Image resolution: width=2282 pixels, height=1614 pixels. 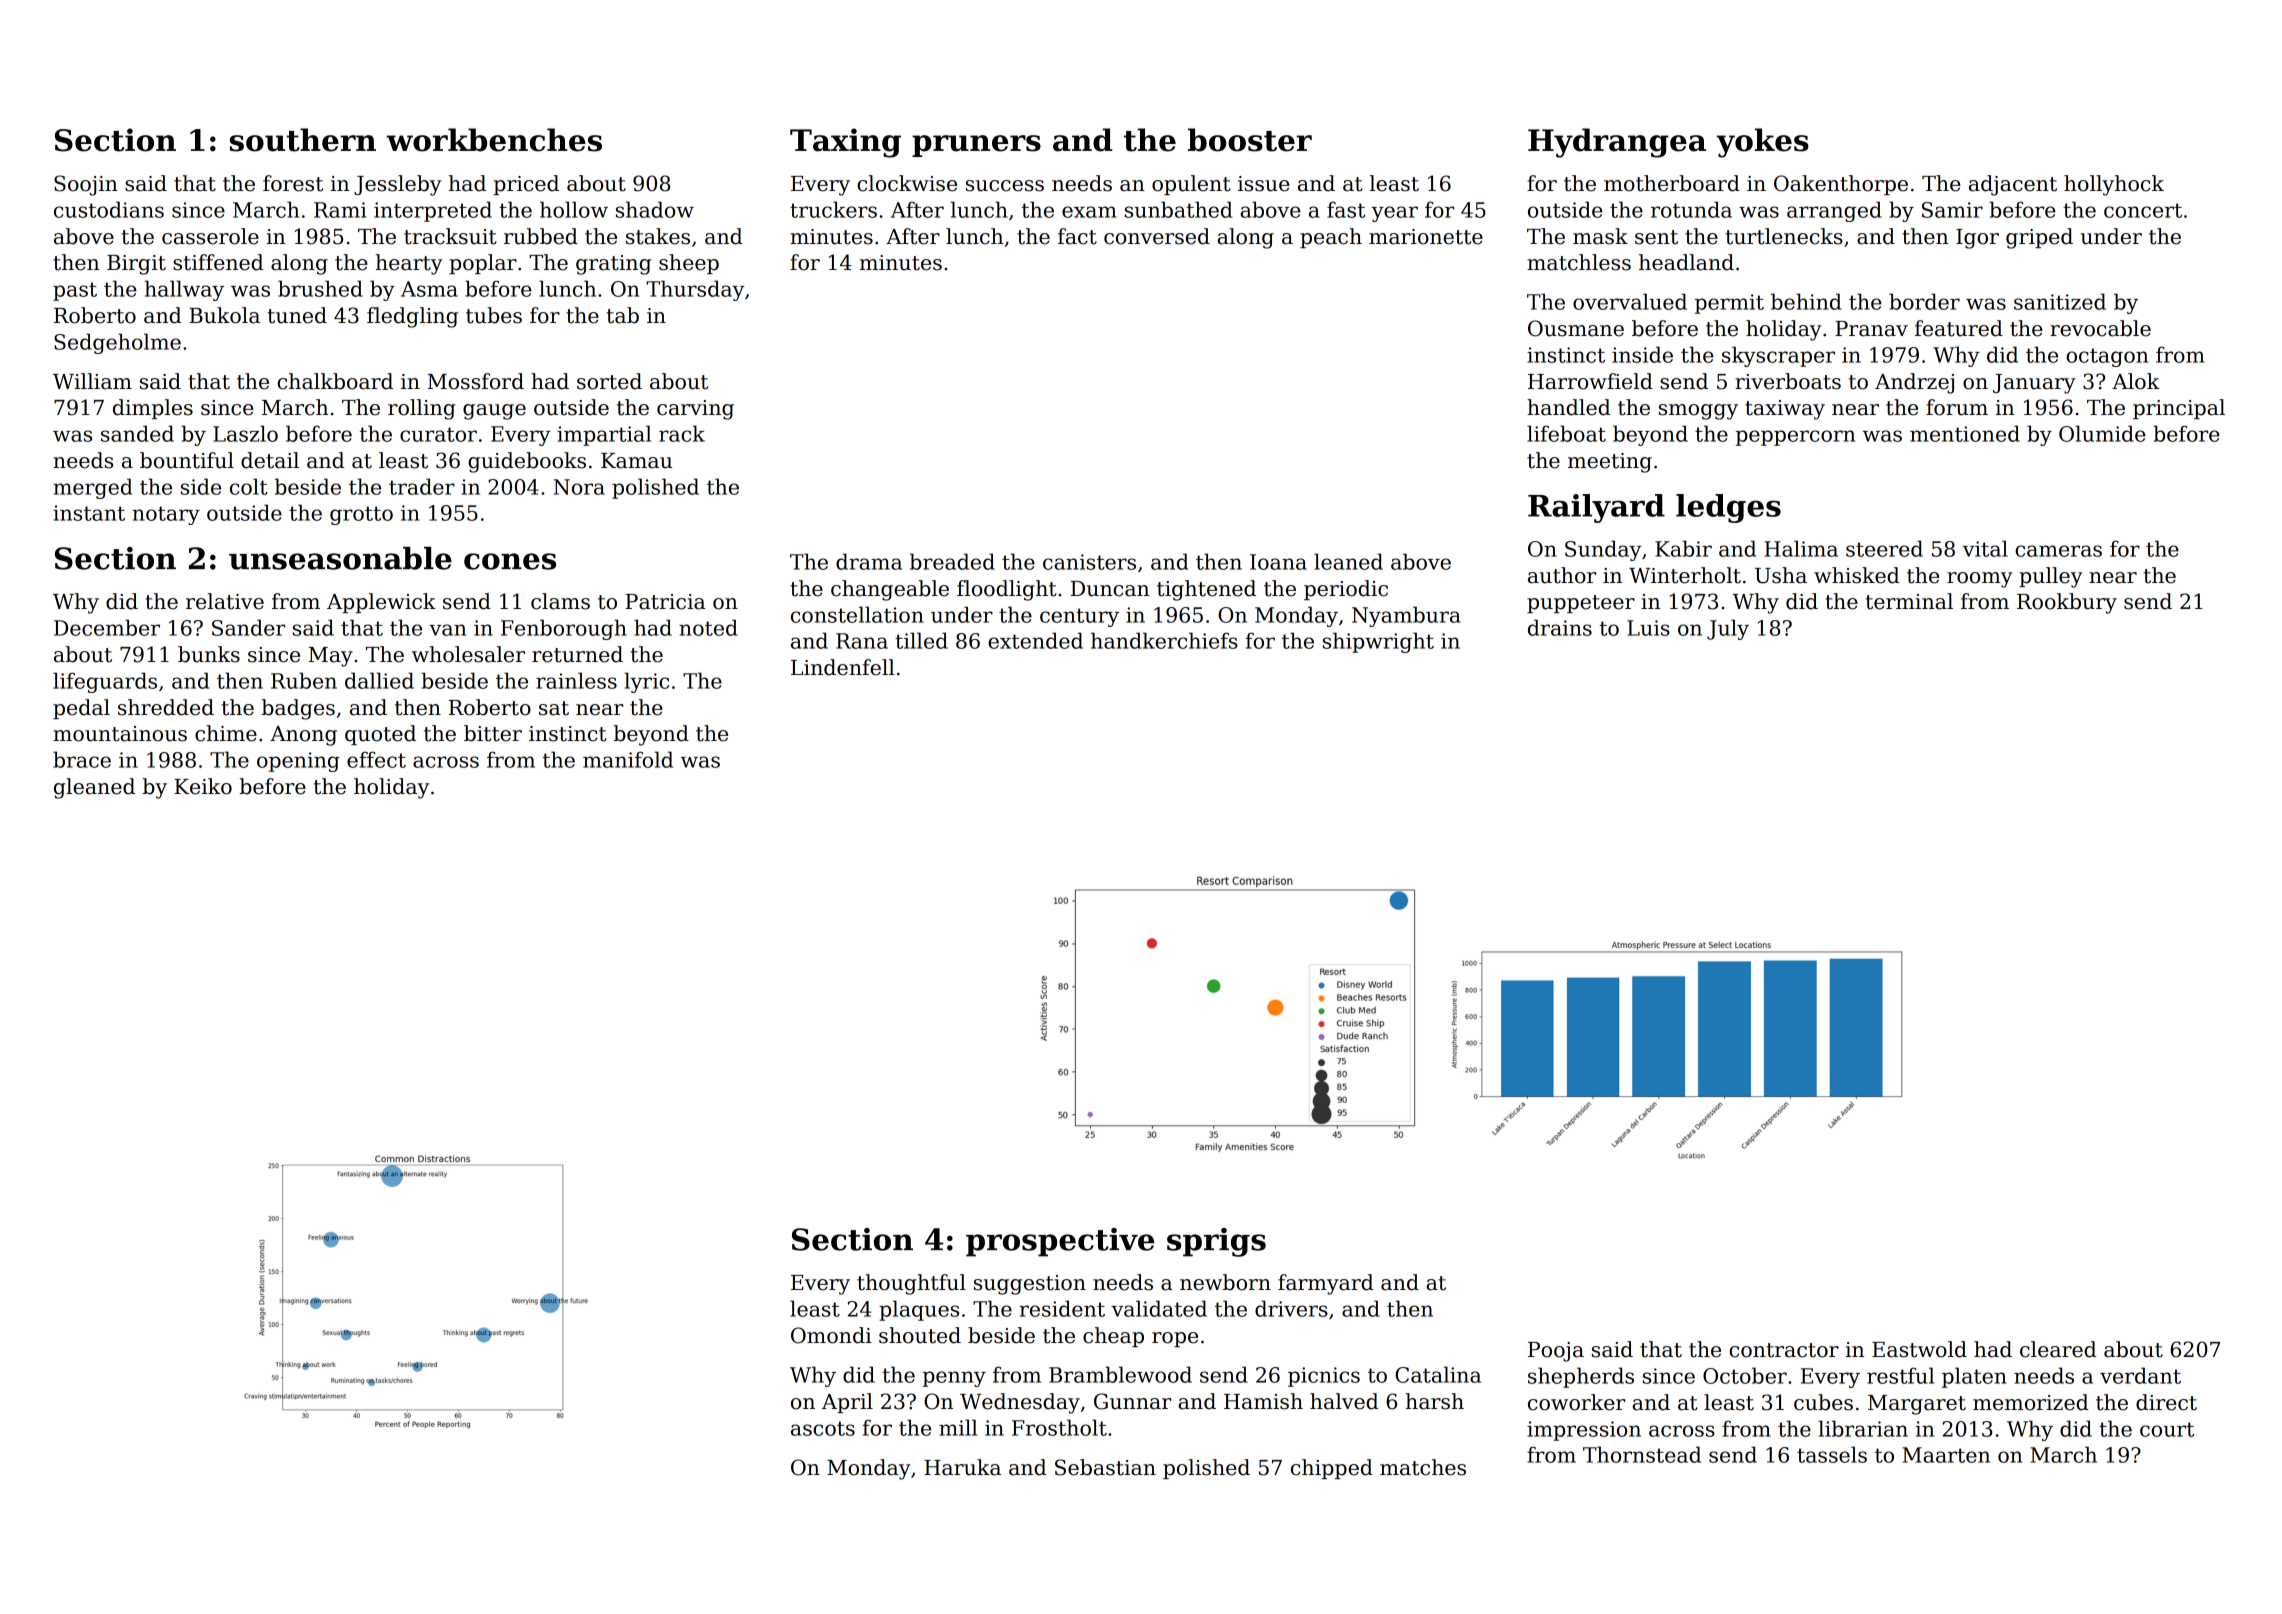 What do you see at coordinates (911, 1284) in the screenshot?
I see `thoughtful` at bounding box center [911, 1284].
